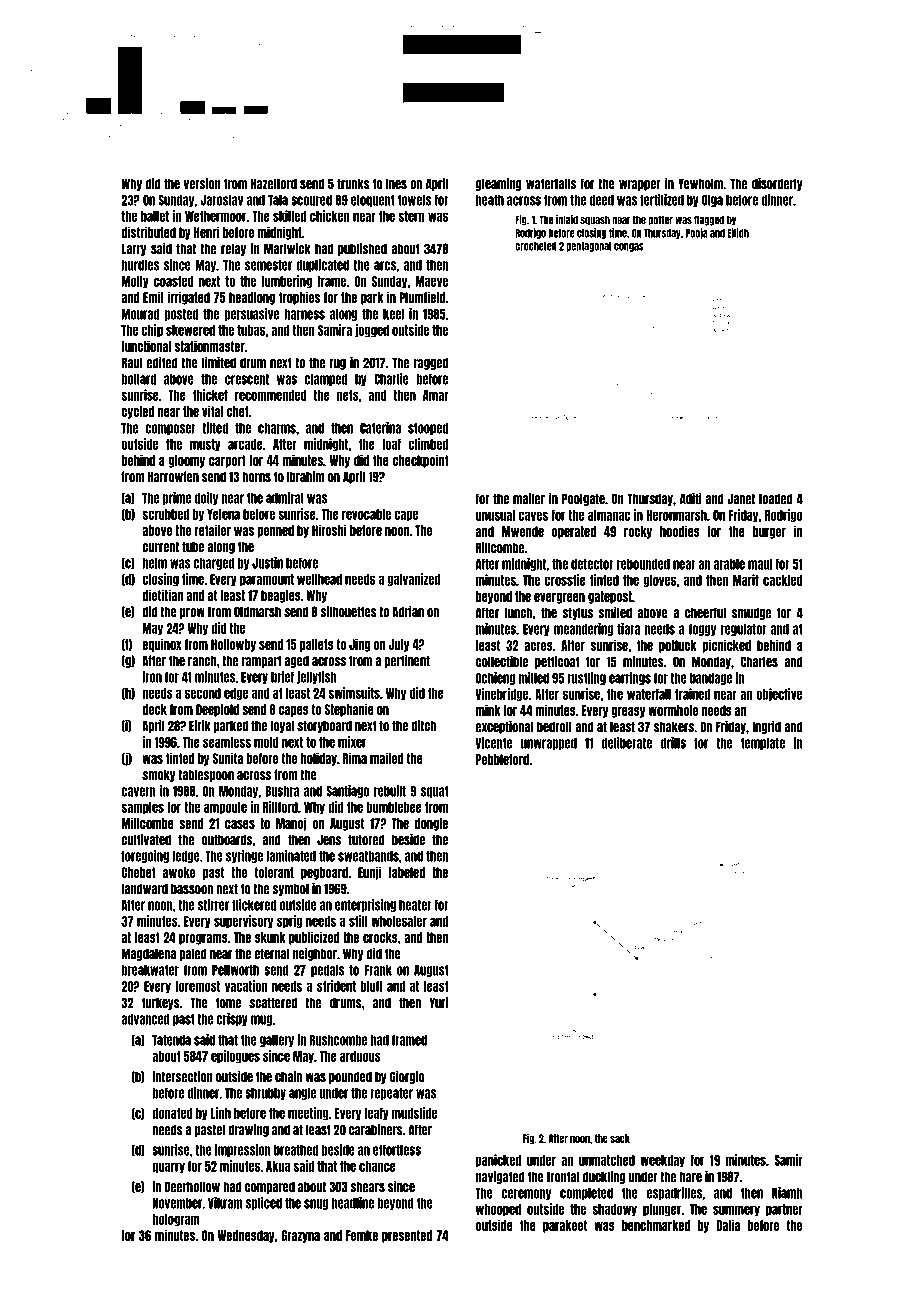 The width and height of the document is (924, 1308). Describe the element at coordinates (630, 678) in the document. I see `earrings` at that location.
